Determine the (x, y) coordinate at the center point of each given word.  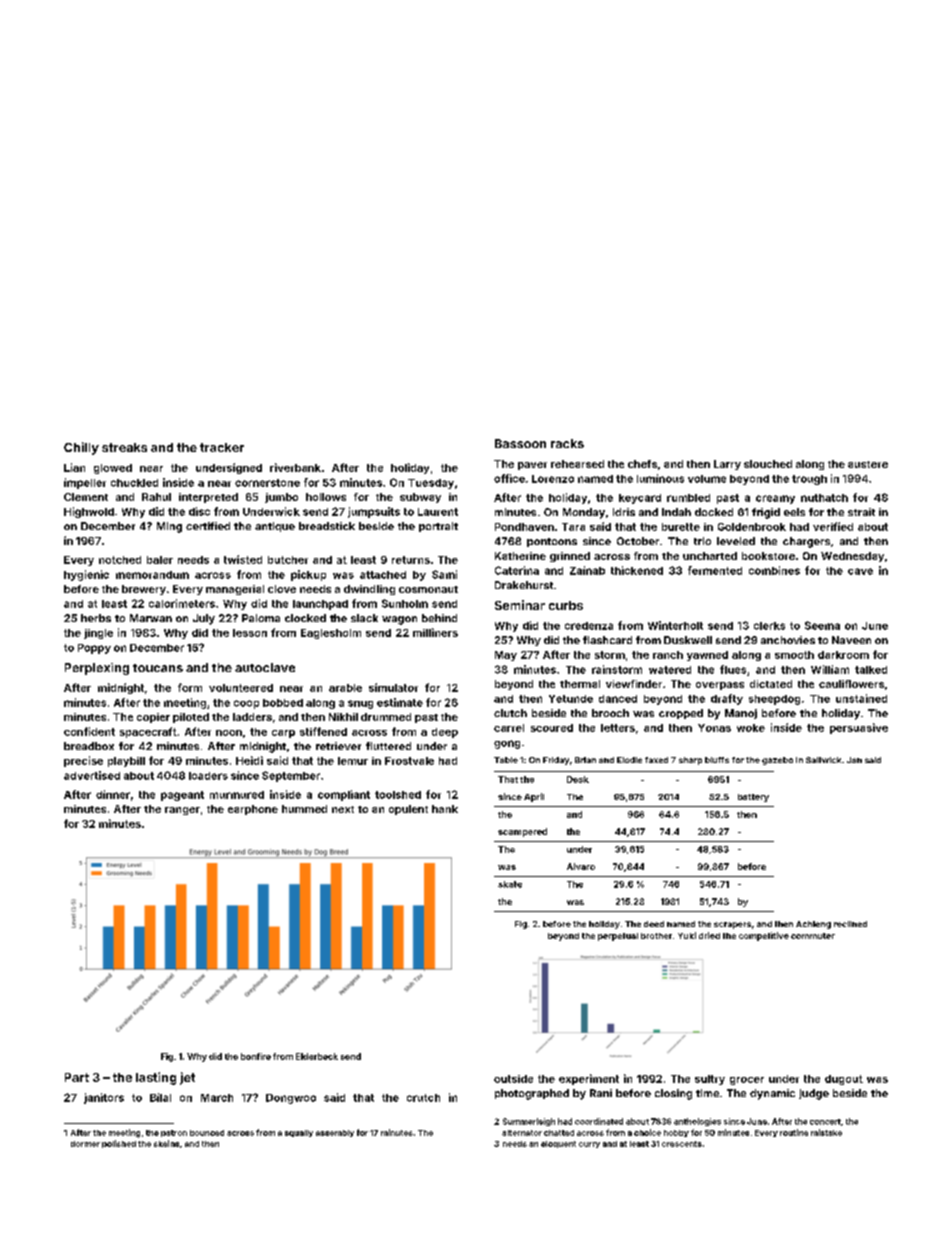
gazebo (777, 761)
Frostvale (409, 761)
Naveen (851, 640)
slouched (768, 464)
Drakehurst (524, 585)
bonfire (256, 1056)
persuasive (859, 728)
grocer (747, 1081)
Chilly (81, 448)
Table (506, 760)
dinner (113, 794)
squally (299, 1133)
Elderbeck (317, 1056)
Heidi (249, 760)
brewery (144, 590)
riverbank (295, 467)
